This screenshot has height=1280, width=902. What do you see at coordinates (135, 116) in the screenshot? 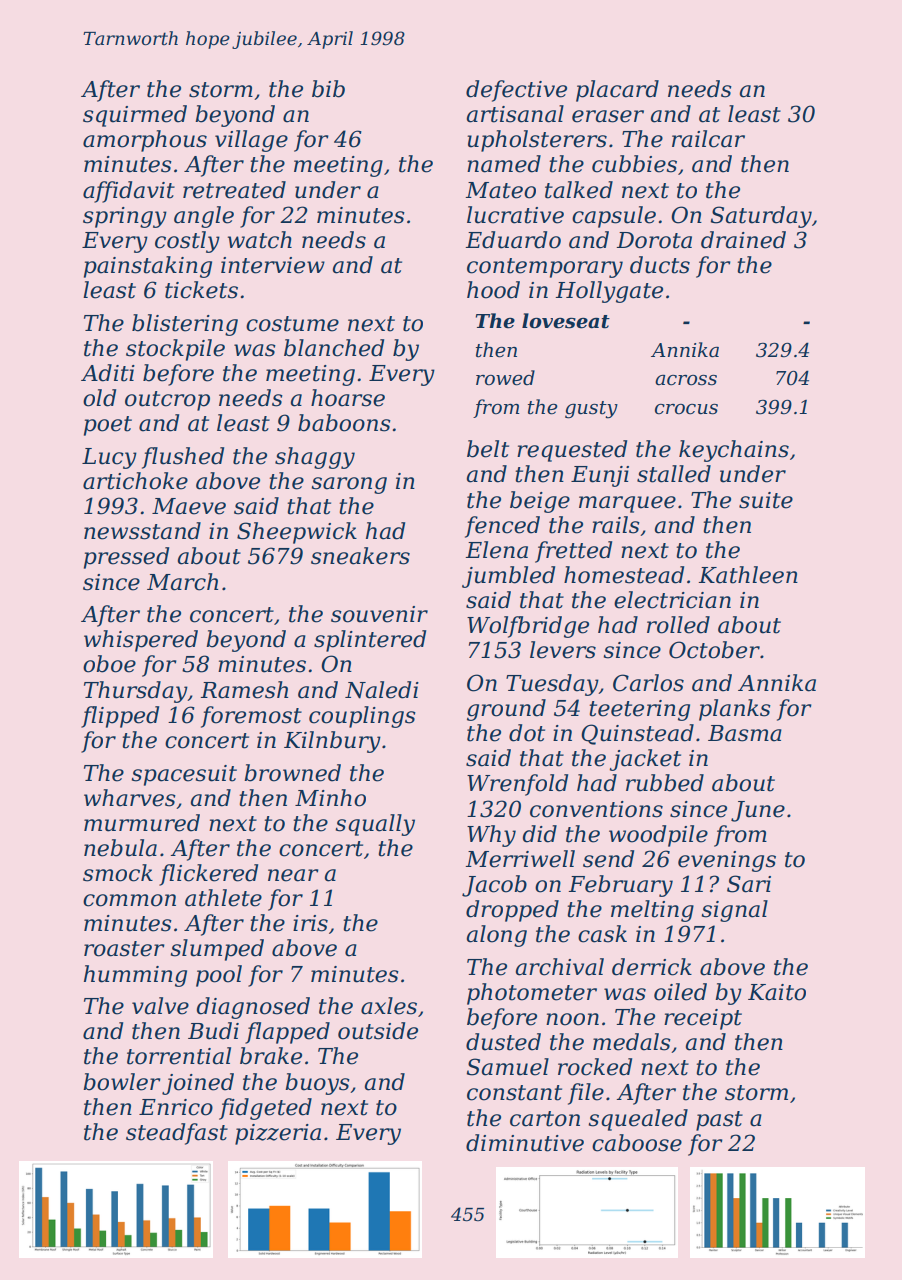
I see `squirmed` at bounding box center [135, 116].
